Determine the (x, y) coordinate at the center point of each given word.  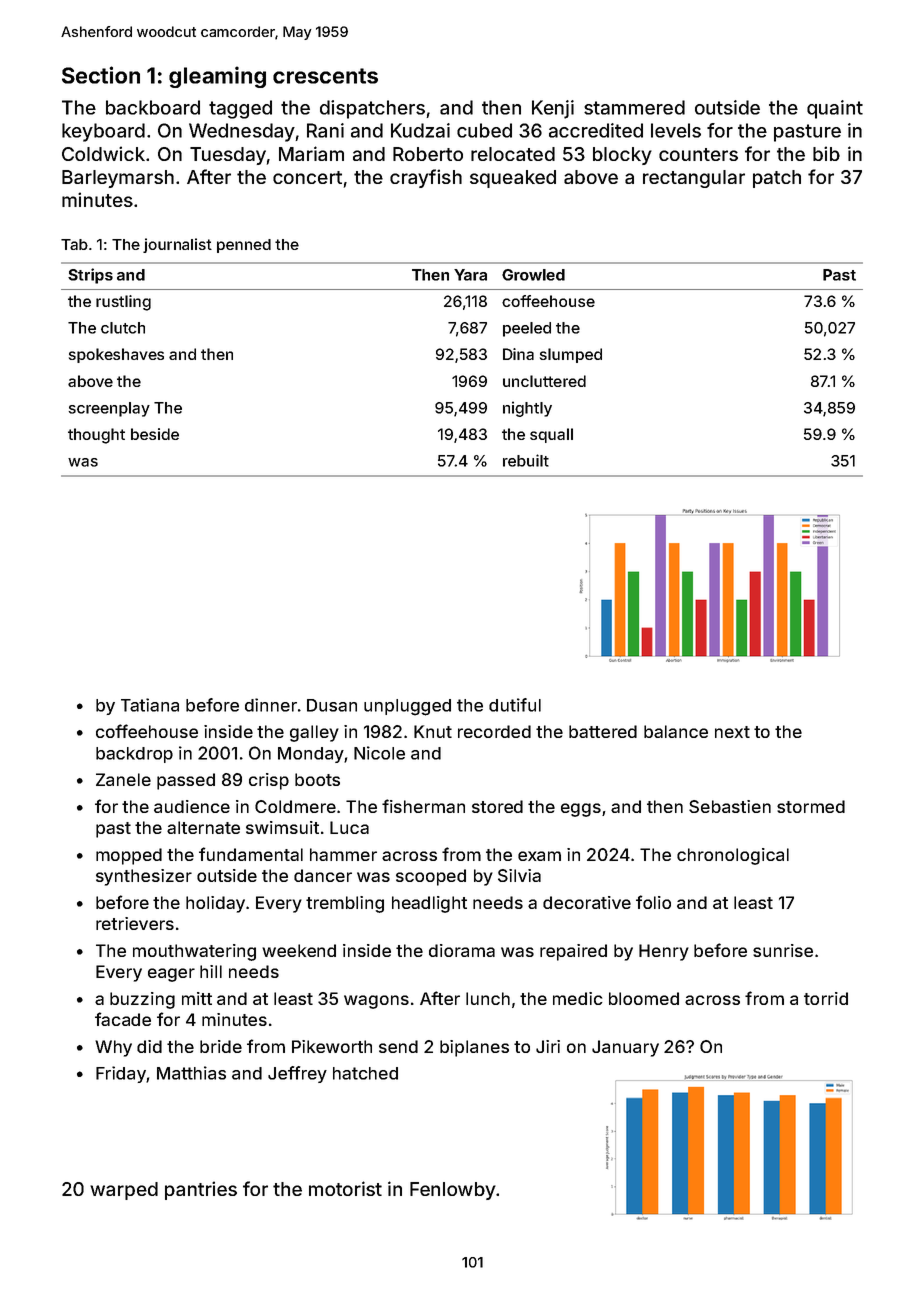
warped (124, 1191)
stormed (811, 806)
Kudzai (420, 130)
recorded (494, 731)
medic (577, 998)
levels (676, 130)
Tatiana (150, 705)
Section (101, 75)
